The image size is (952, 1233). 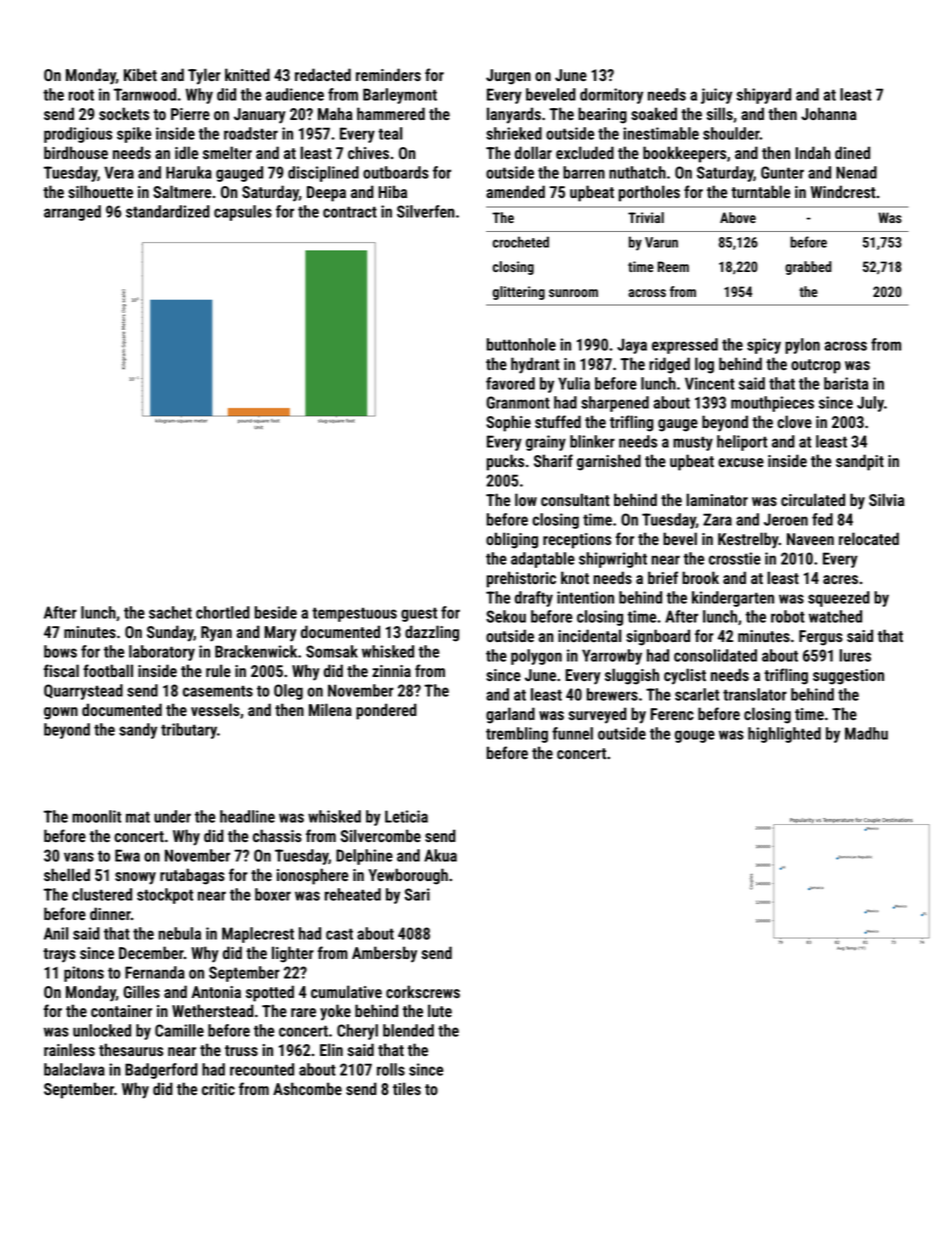 What do you see at coordinates (78, 135) in the page?
I see `prodigious` at bounding box center [78, 135].
